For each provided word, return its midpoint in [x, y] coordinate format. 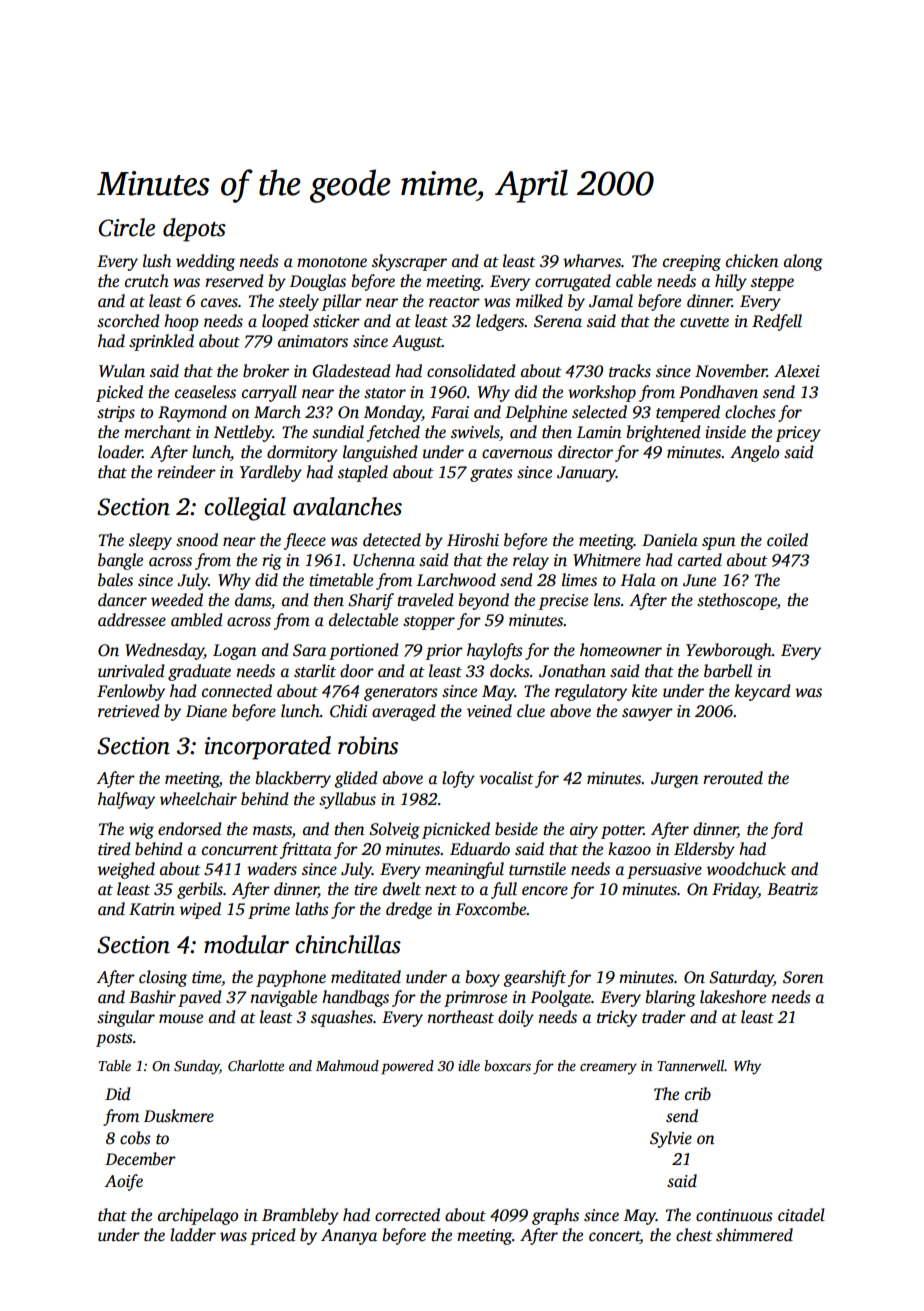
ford [787, 830]
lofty [458, 779]
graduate [199, 672]
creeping [692, 263]
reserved [234, 281]
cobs [135, 1138]
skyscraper [409, 262]
